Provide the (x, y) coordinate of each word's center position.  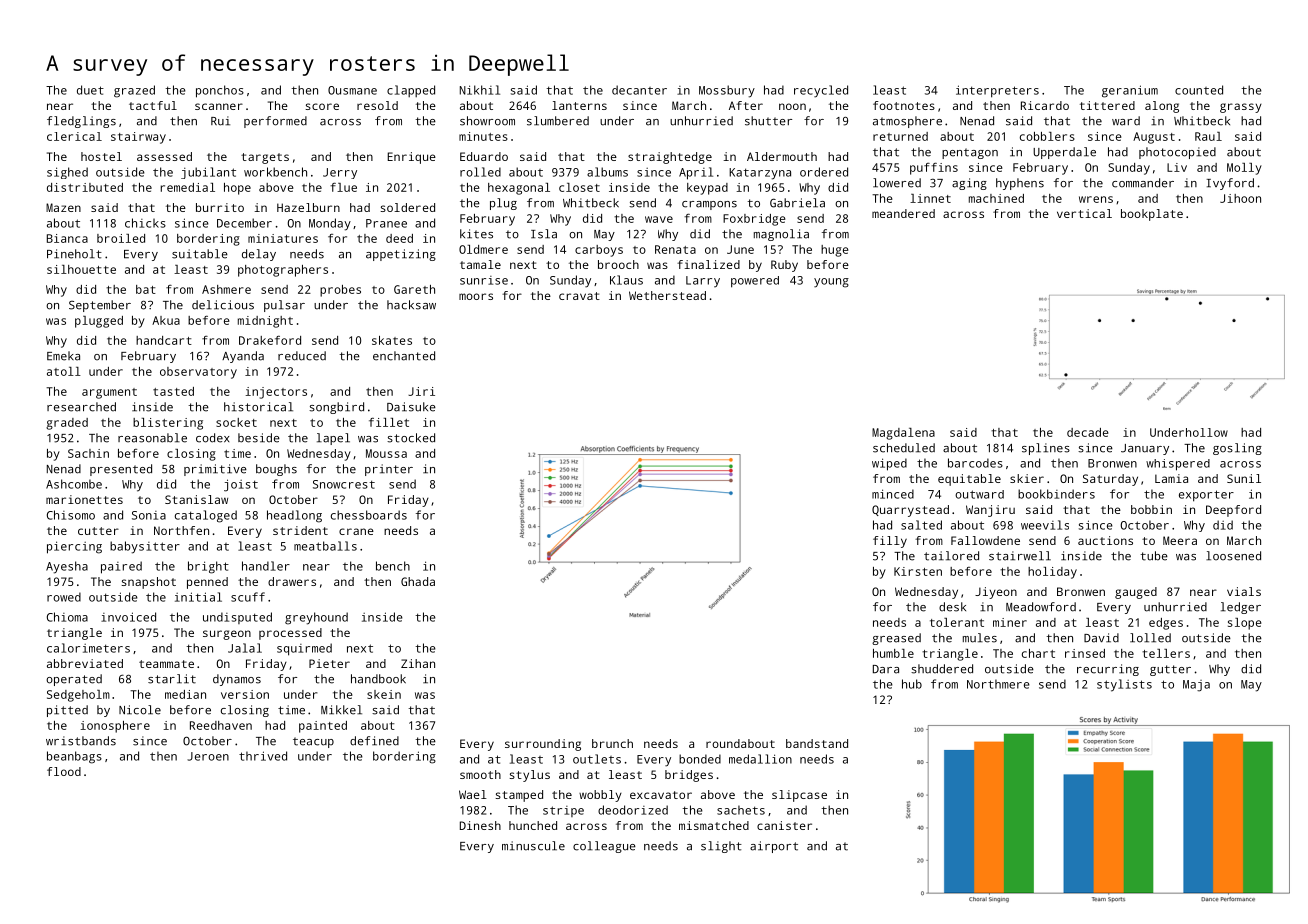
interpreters (997, 91)
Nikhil (480, 90)
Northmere (998, 684)
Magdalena (903, 434)
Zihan (418, 663)
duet (90, 90)
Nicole (140, 710)
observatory (198, 373)
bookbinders (1056, 494)
